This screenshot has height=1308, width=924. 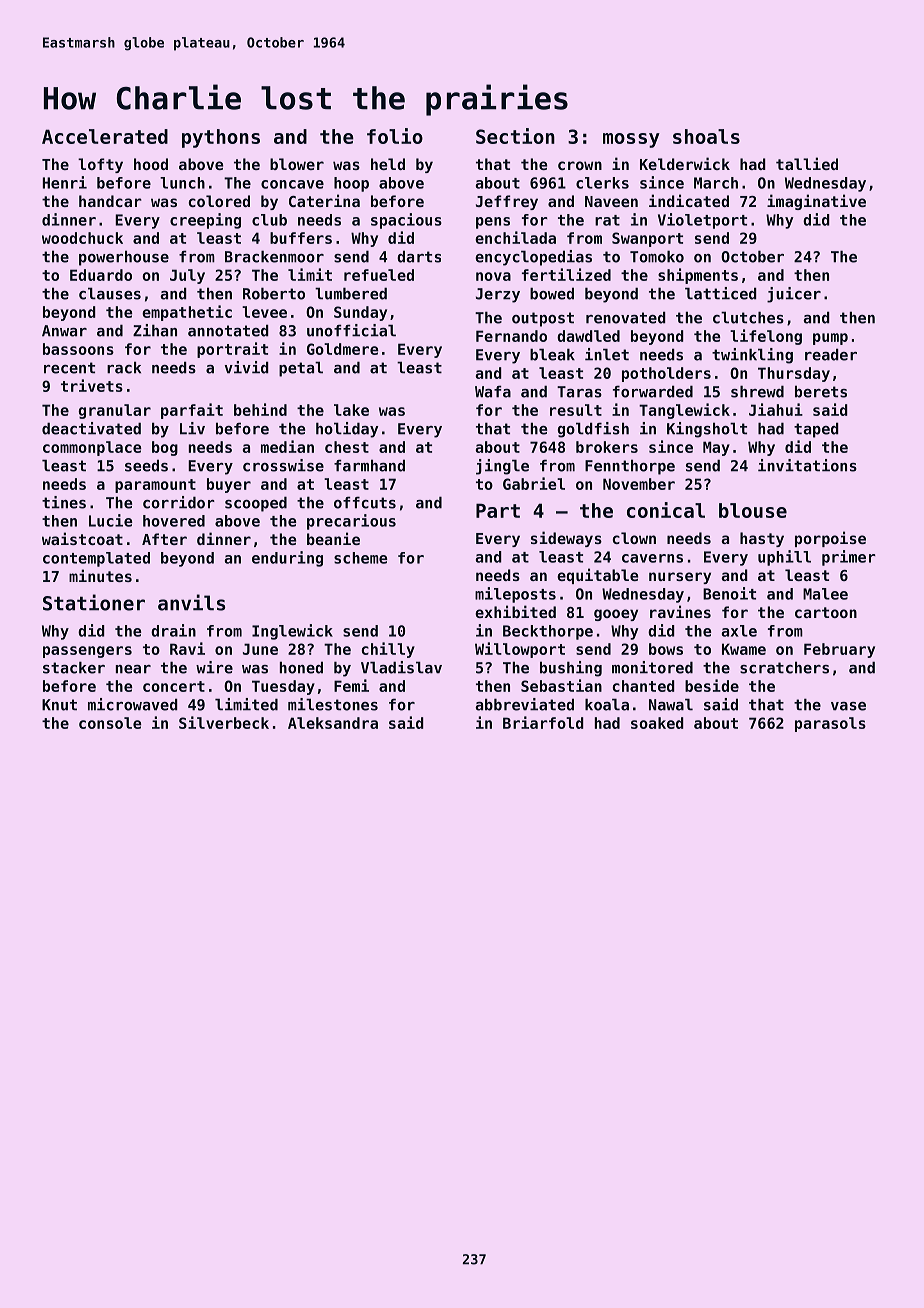 I want to click on lunch, so click(x=182, y=183).
